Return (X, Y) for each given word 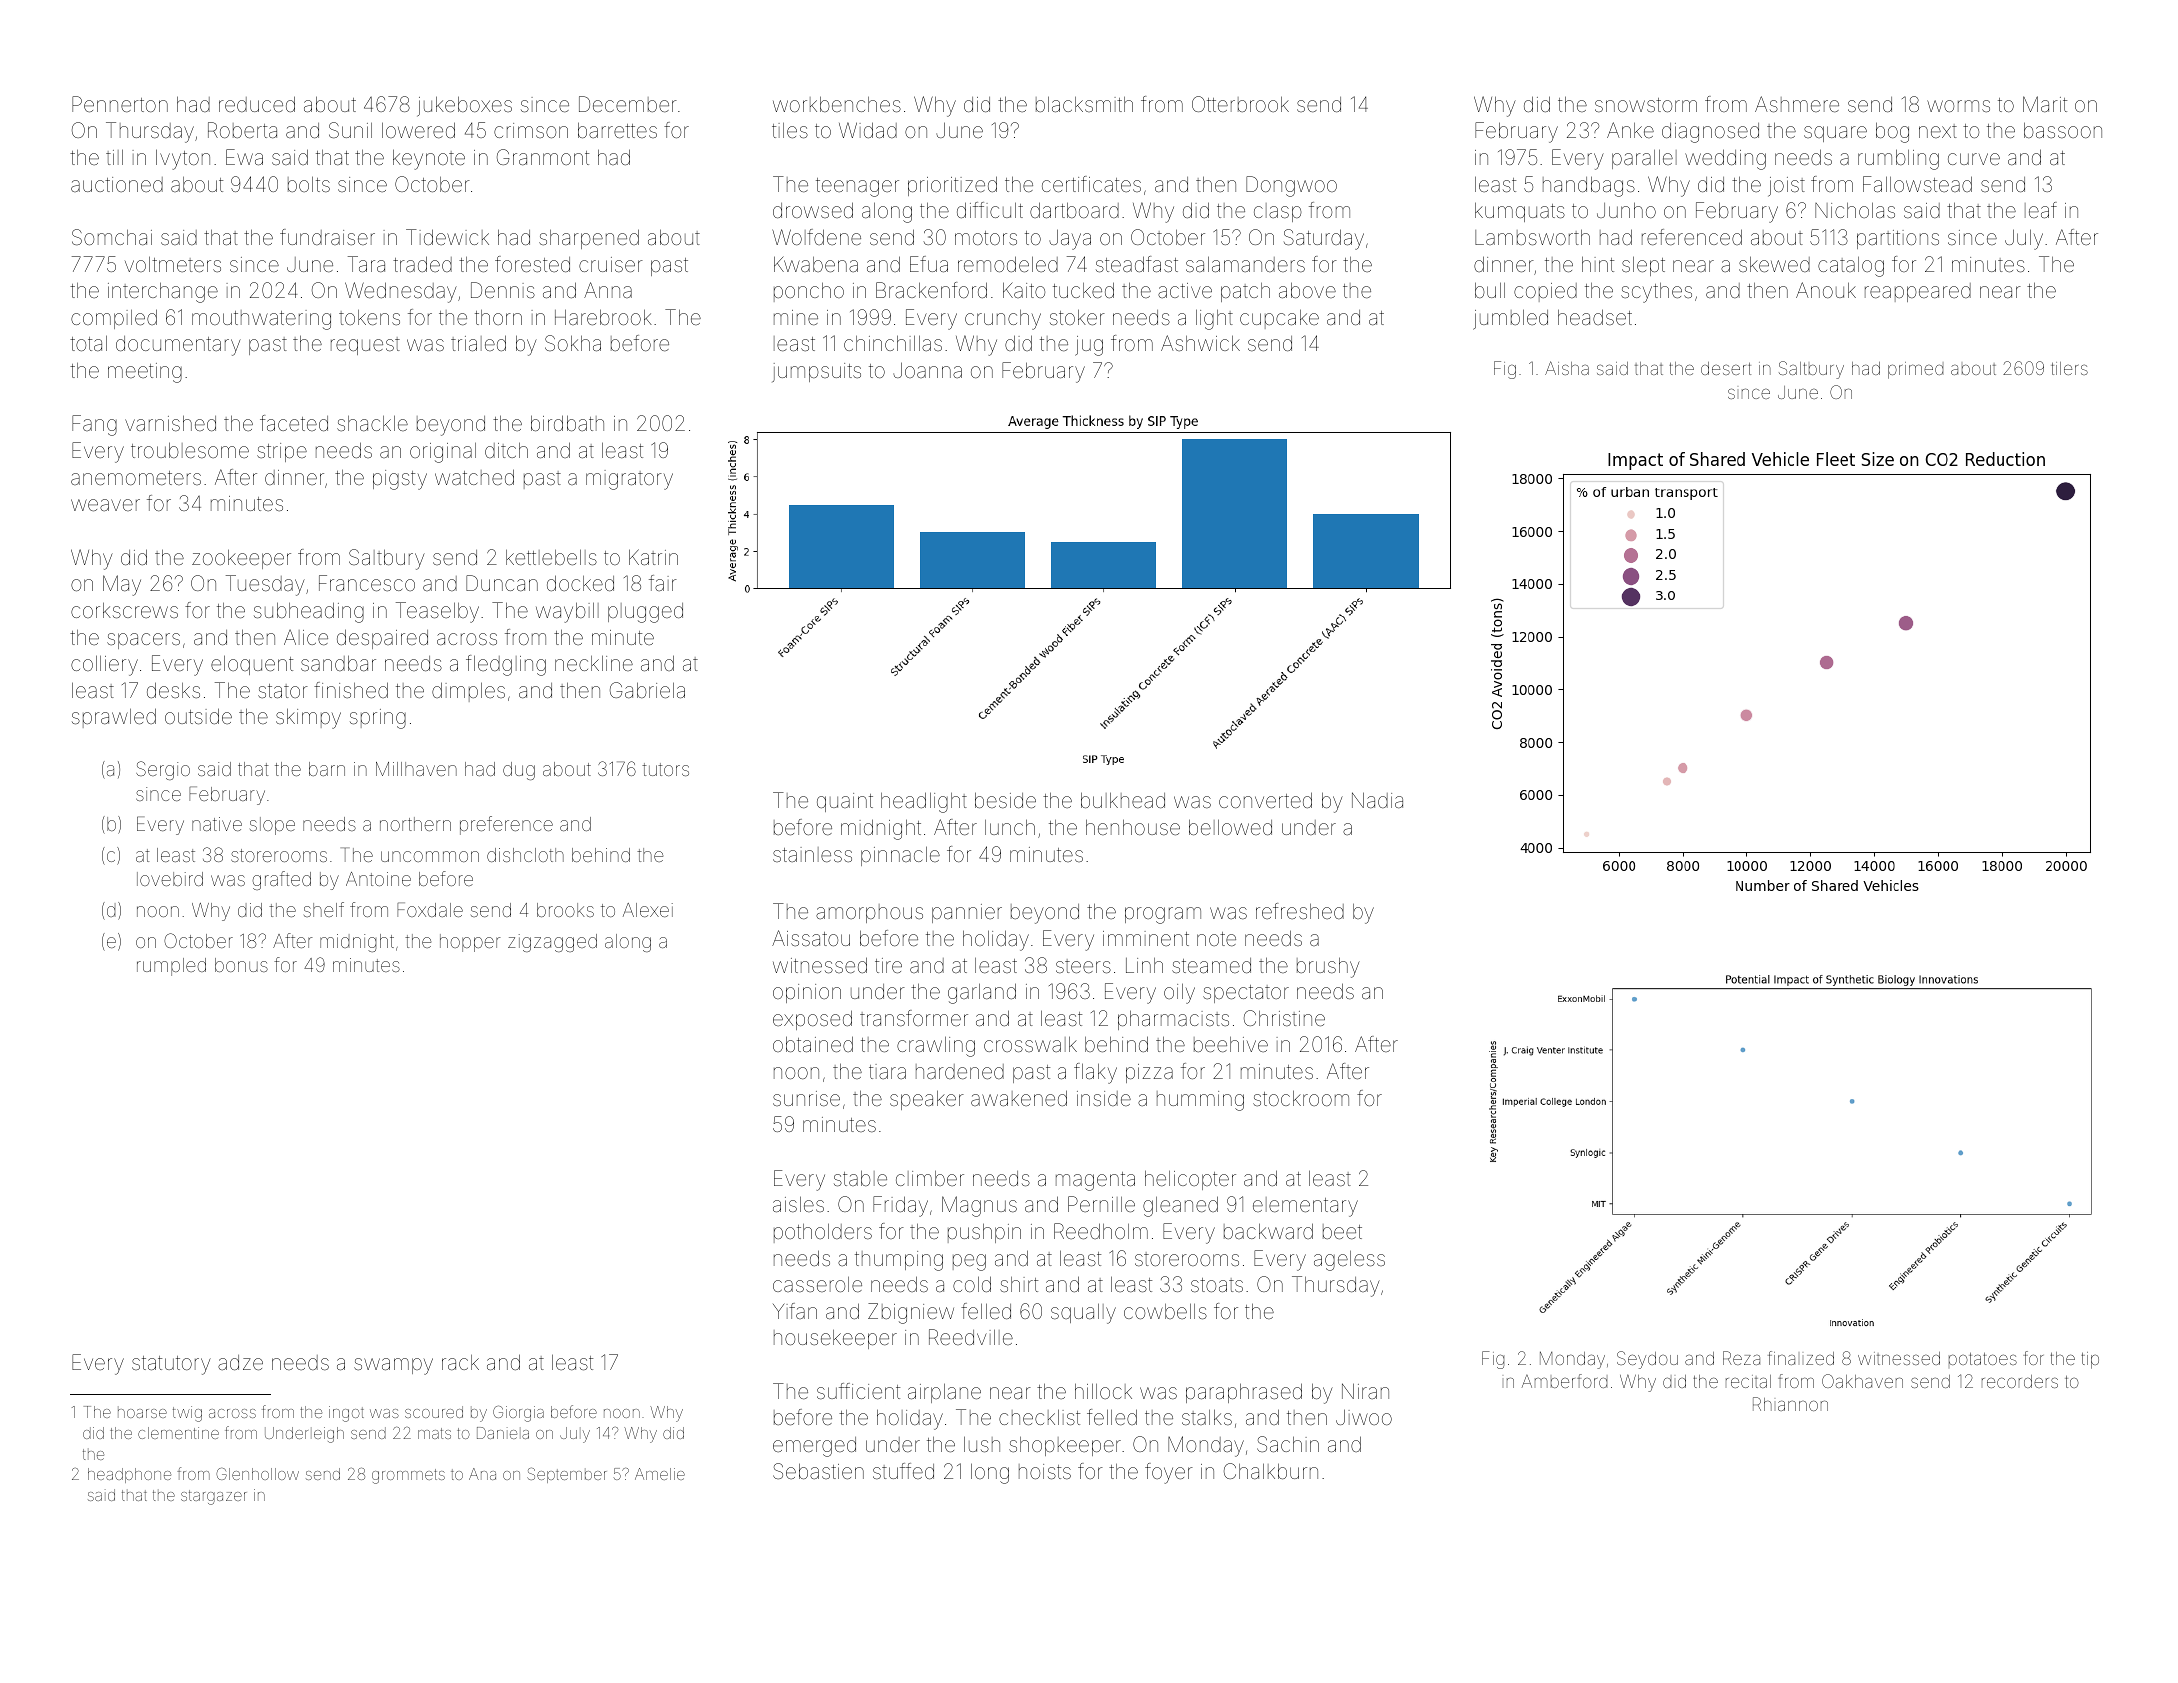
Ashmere (1797, 104)
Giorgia (518, 1414)
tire (888, 965)
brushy (1328, 968)
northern (415, 824)
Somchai (112, 237)
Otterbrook (1240, 104)
